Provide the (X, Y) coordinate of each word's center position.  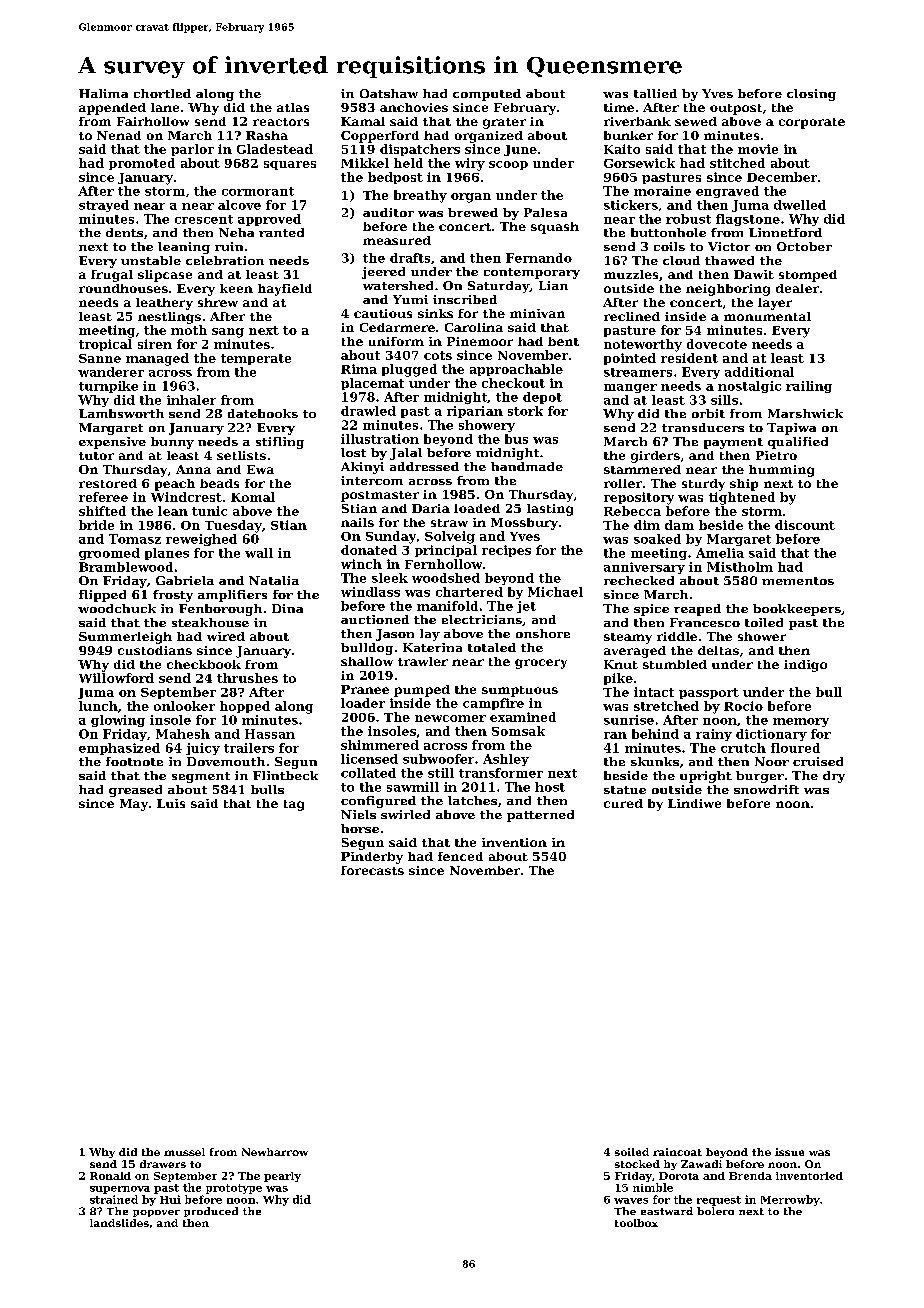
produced (211, 1212)
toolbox (636, 1223)
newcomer (450, 718)
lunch (98, 706)
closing (811, 95)
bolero (715, 1211)
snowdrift (766, 789)
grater (504, 123)
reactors (281, 122)
